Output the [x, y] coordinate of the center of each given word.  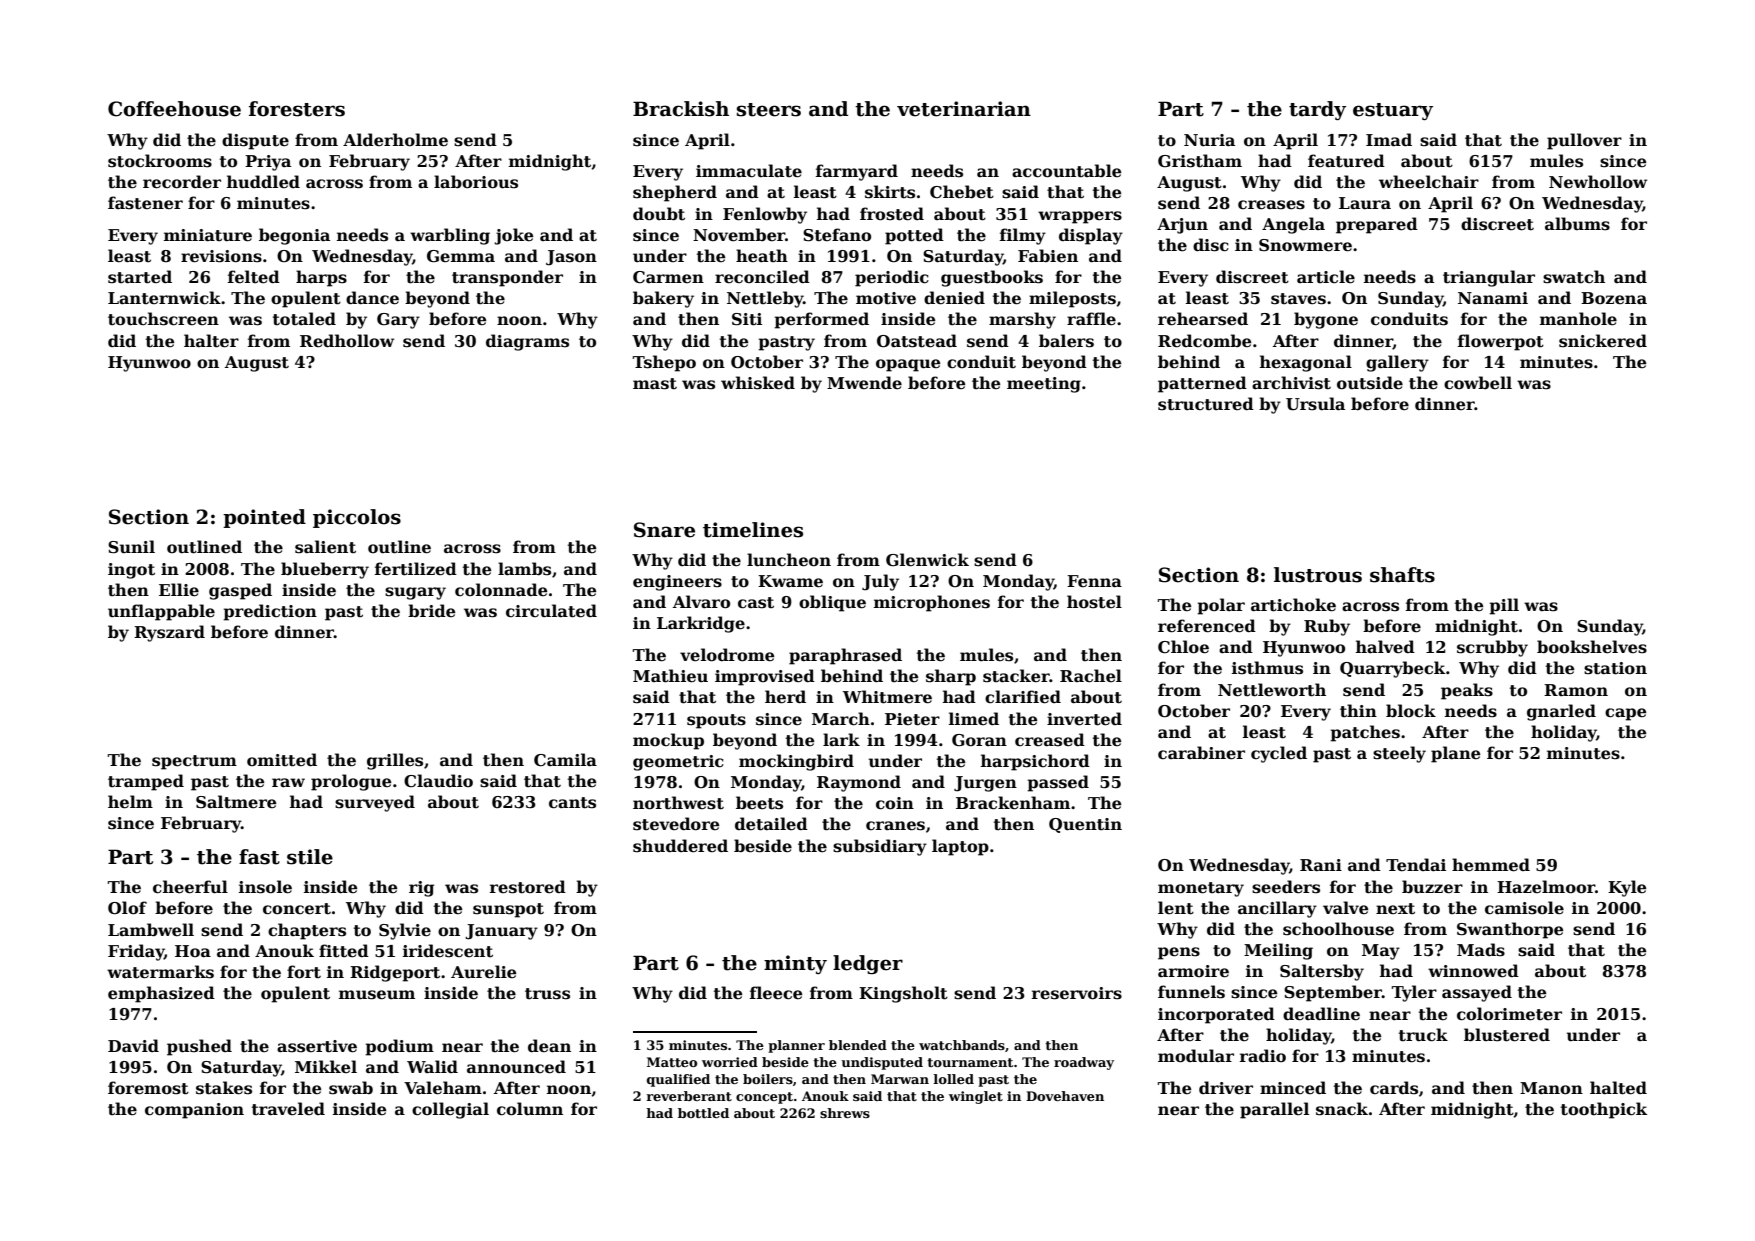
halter [211, 341]
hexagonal [1306, 363]
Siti [747, 319]
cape [1625, 714]
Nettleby [765, 299]
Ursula [1315, 404]
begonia [294, 236]
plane [1455, 754]
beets [759, 803]
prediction [270, 612]
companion [194, 1111]
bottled [703, 1113]
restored [528, 887]
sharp [951, 677]
